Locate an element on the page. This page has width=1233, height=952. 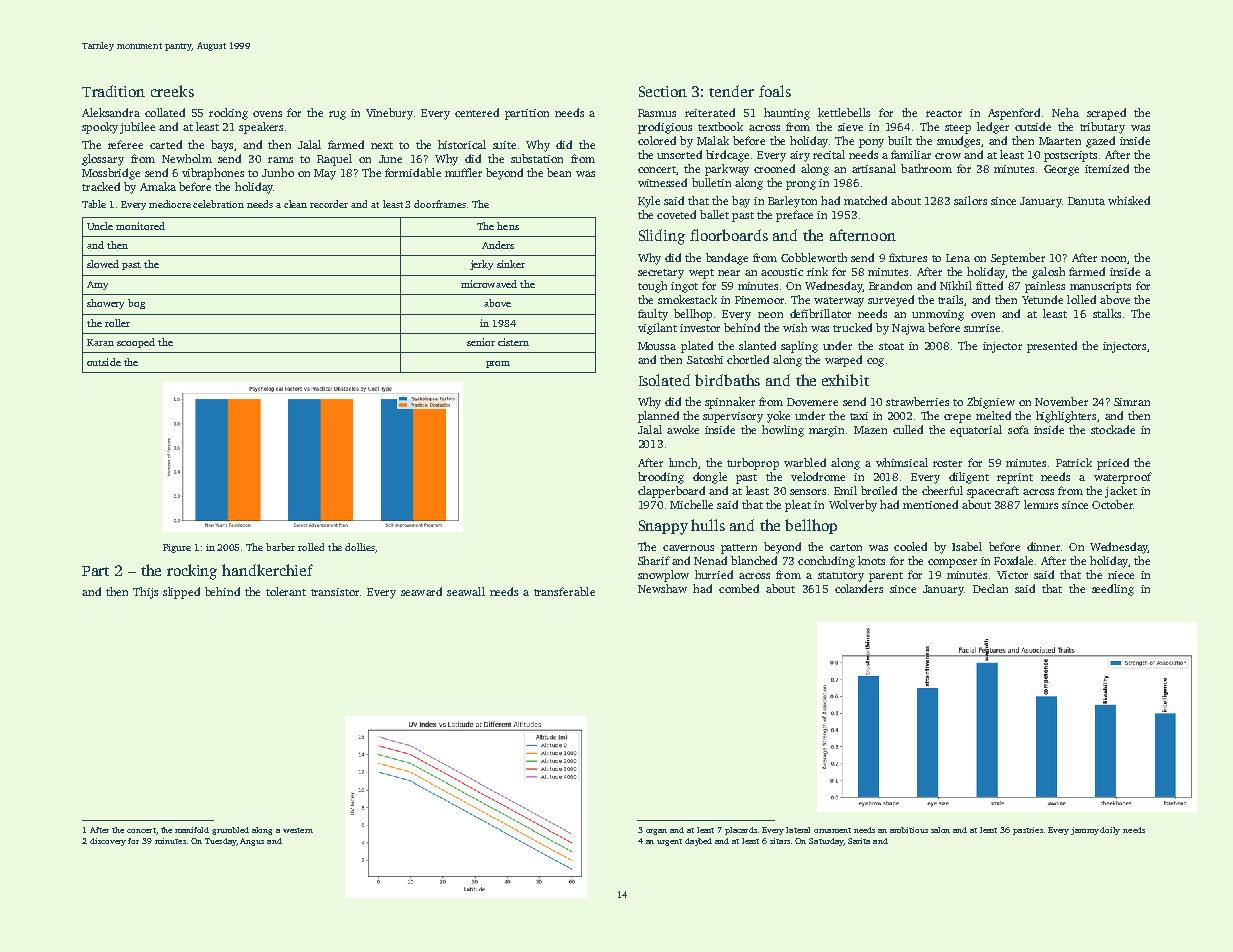
dollies is located at coordinates (360, 547).
